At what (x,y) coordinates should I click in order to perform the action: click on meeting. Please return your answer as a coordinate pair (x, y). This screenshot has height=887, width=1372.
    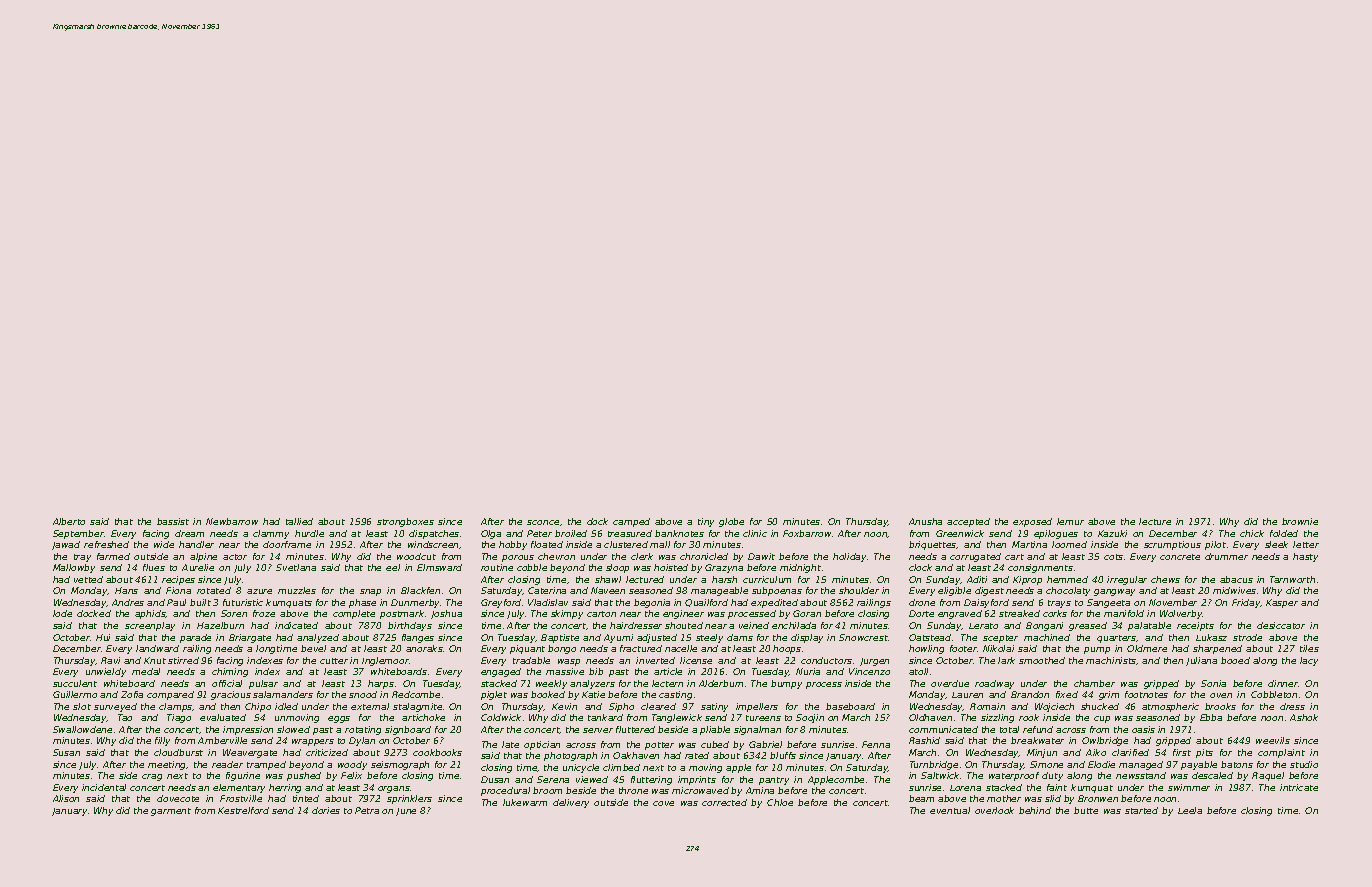
    Looking at the image, I should click on (167, 765).
